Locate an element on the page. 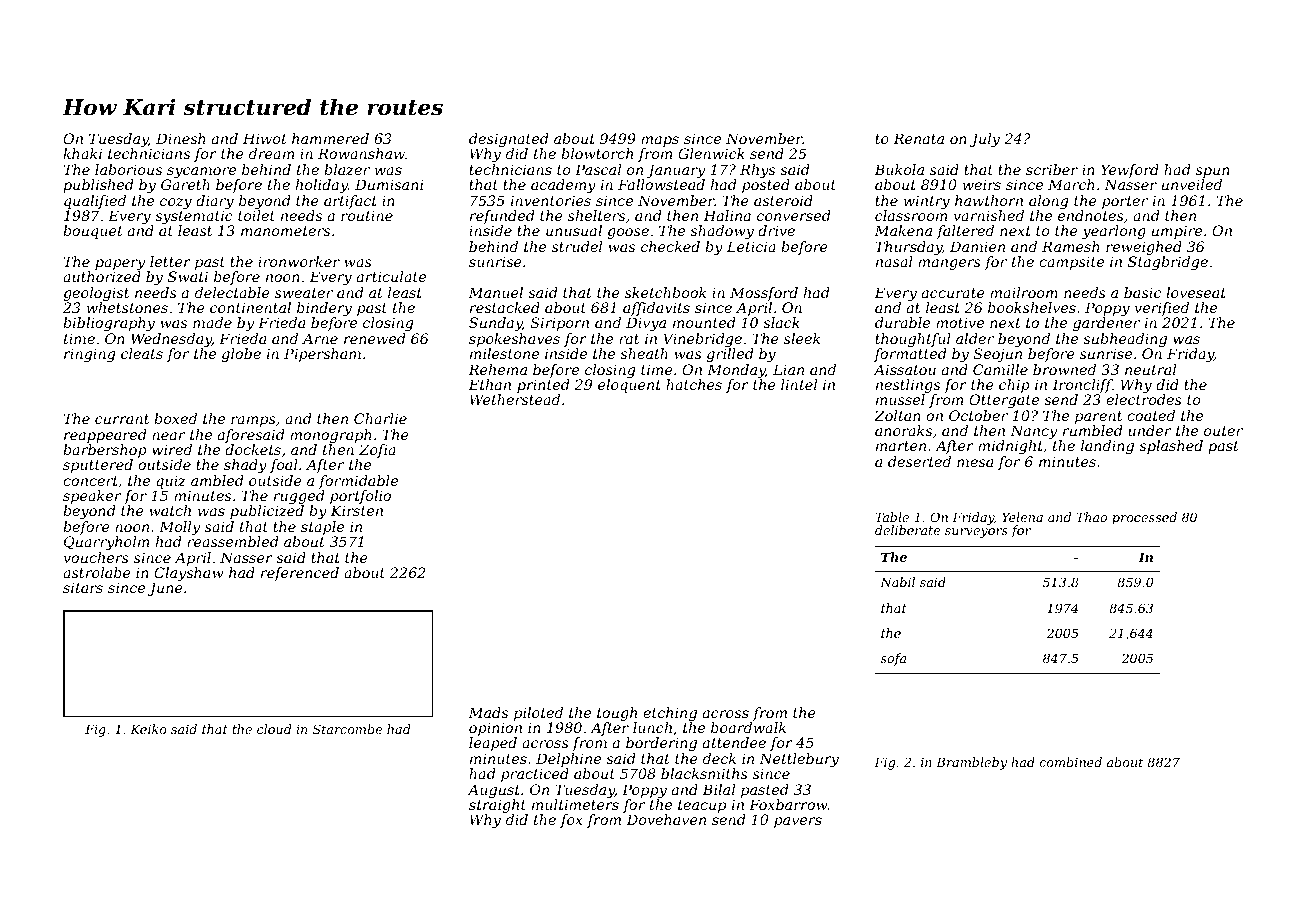  straight is located at coordinates (497, 806).
